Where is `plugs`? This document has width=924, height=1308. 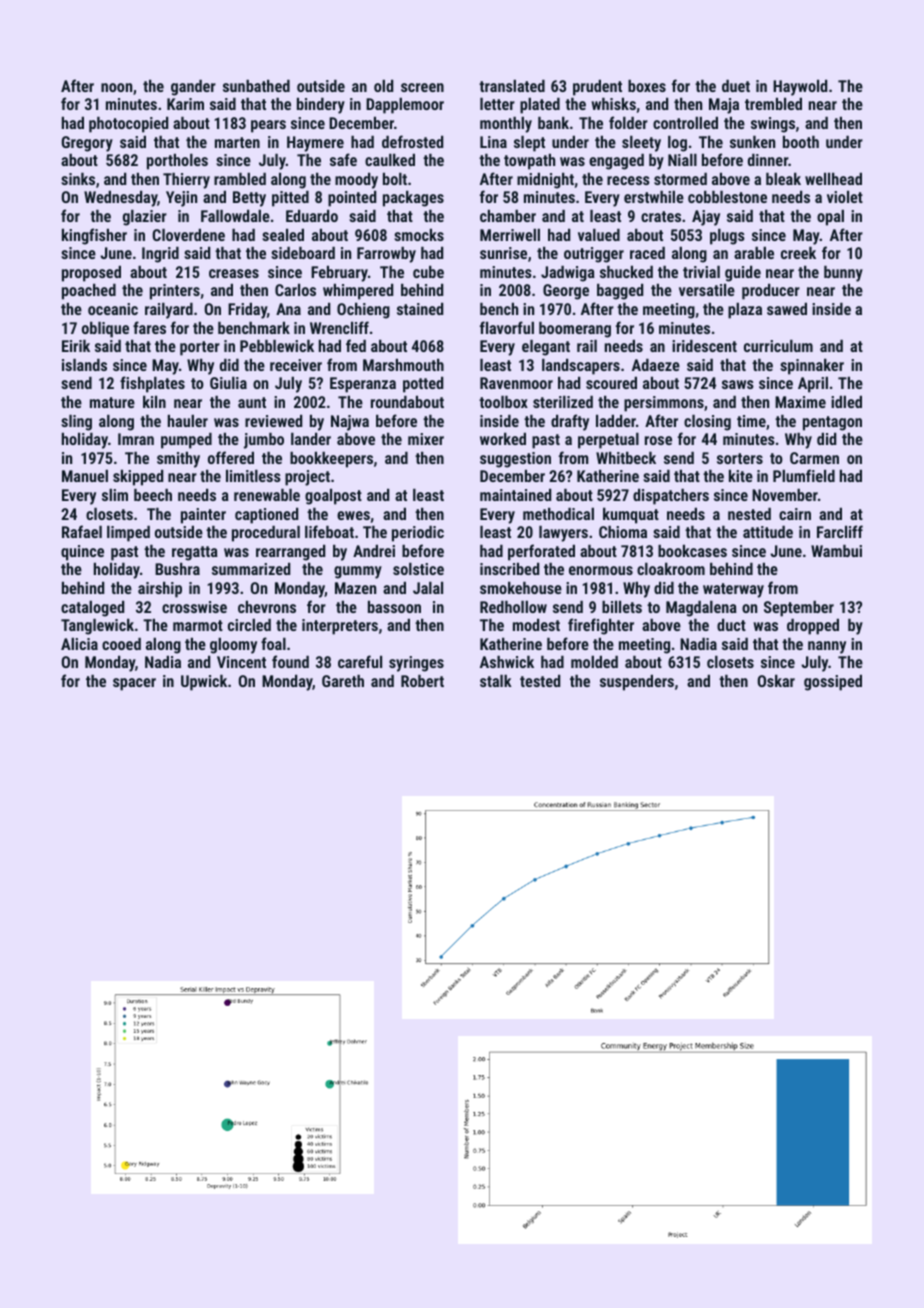 plugs is located at coordinates (727, 237).
